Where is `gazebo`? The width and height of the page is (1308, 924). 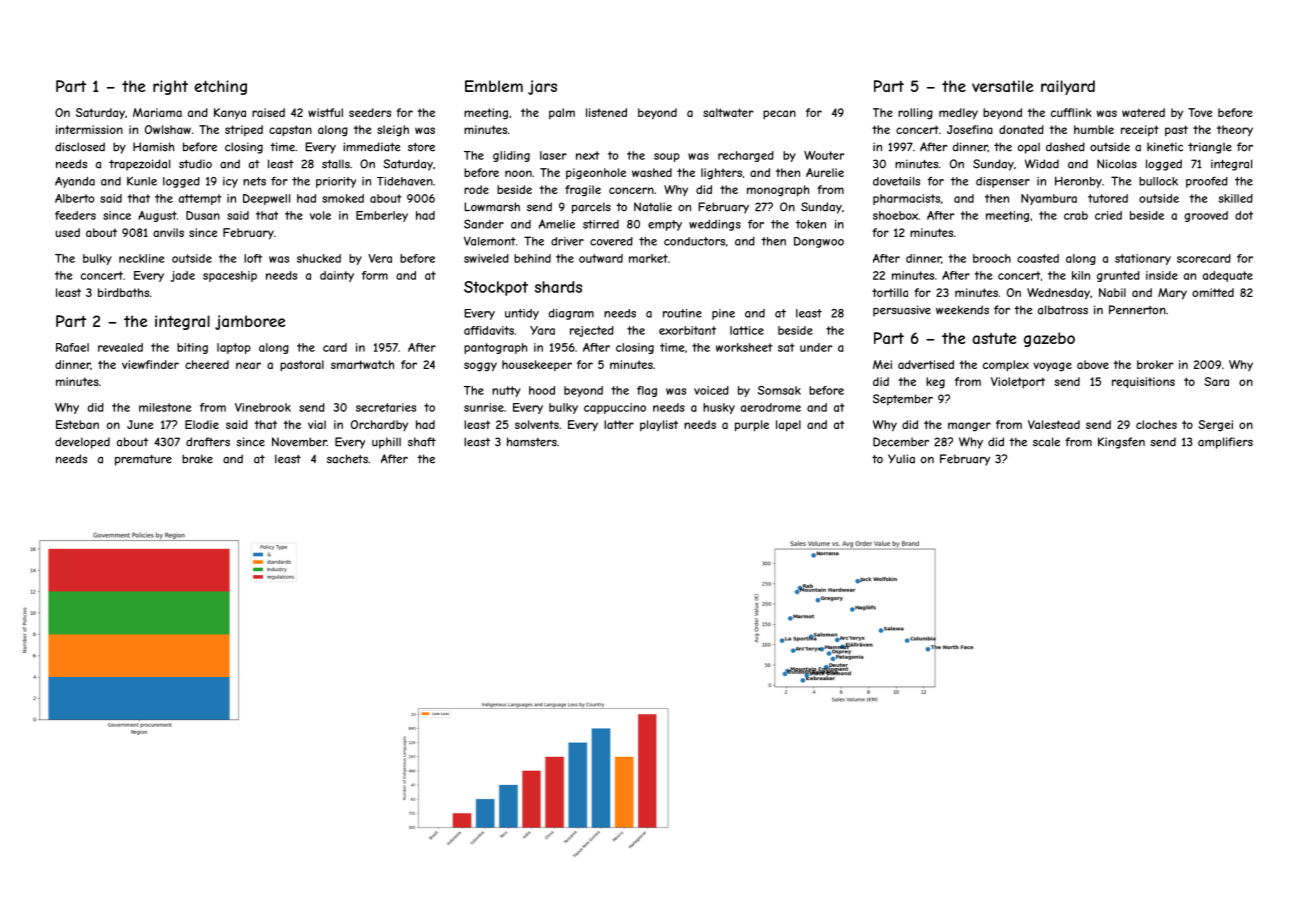 gazebo is located at coordinates (1049, 339).
